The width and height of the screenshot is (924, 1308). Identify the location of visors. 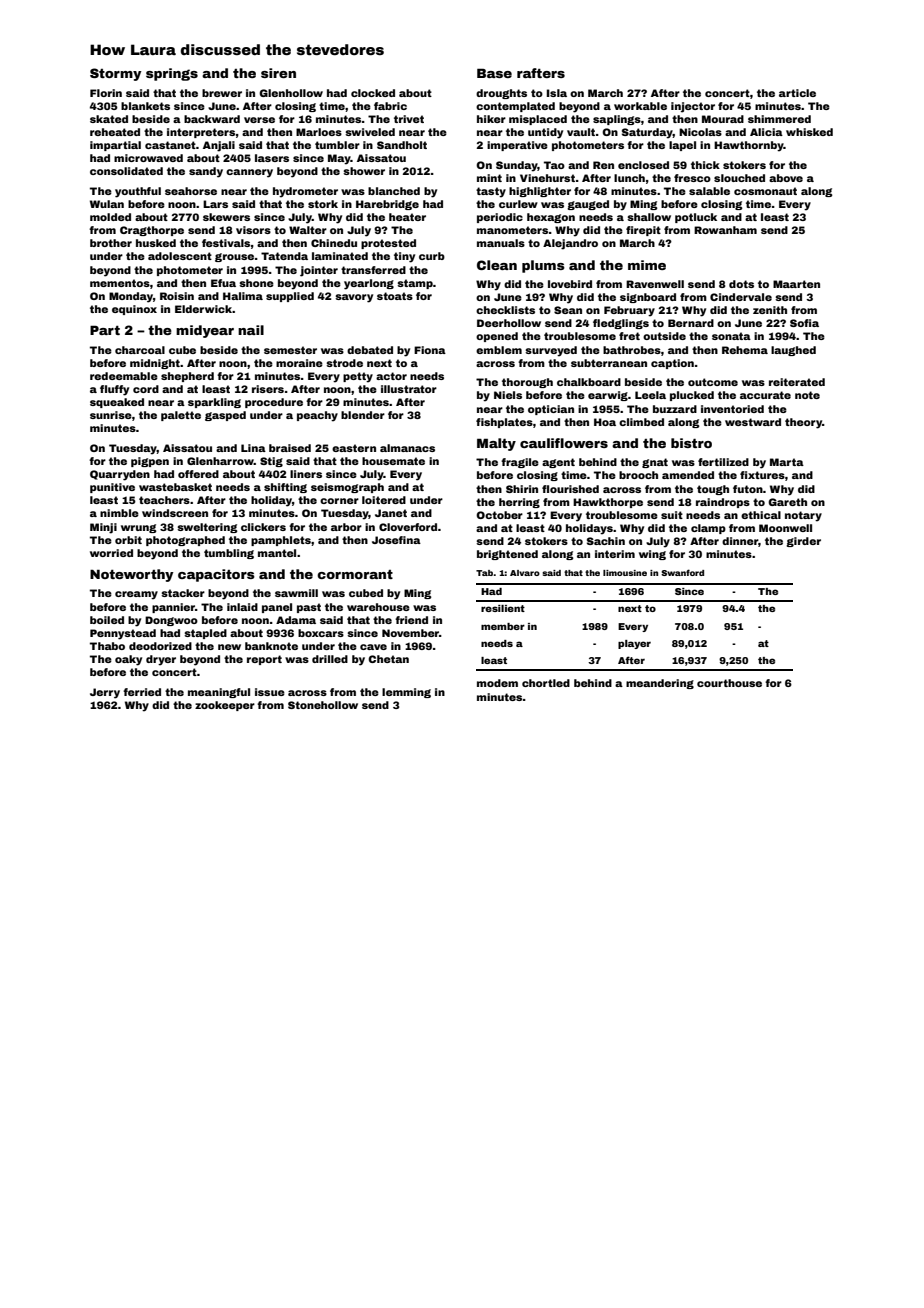
(253, 230).
